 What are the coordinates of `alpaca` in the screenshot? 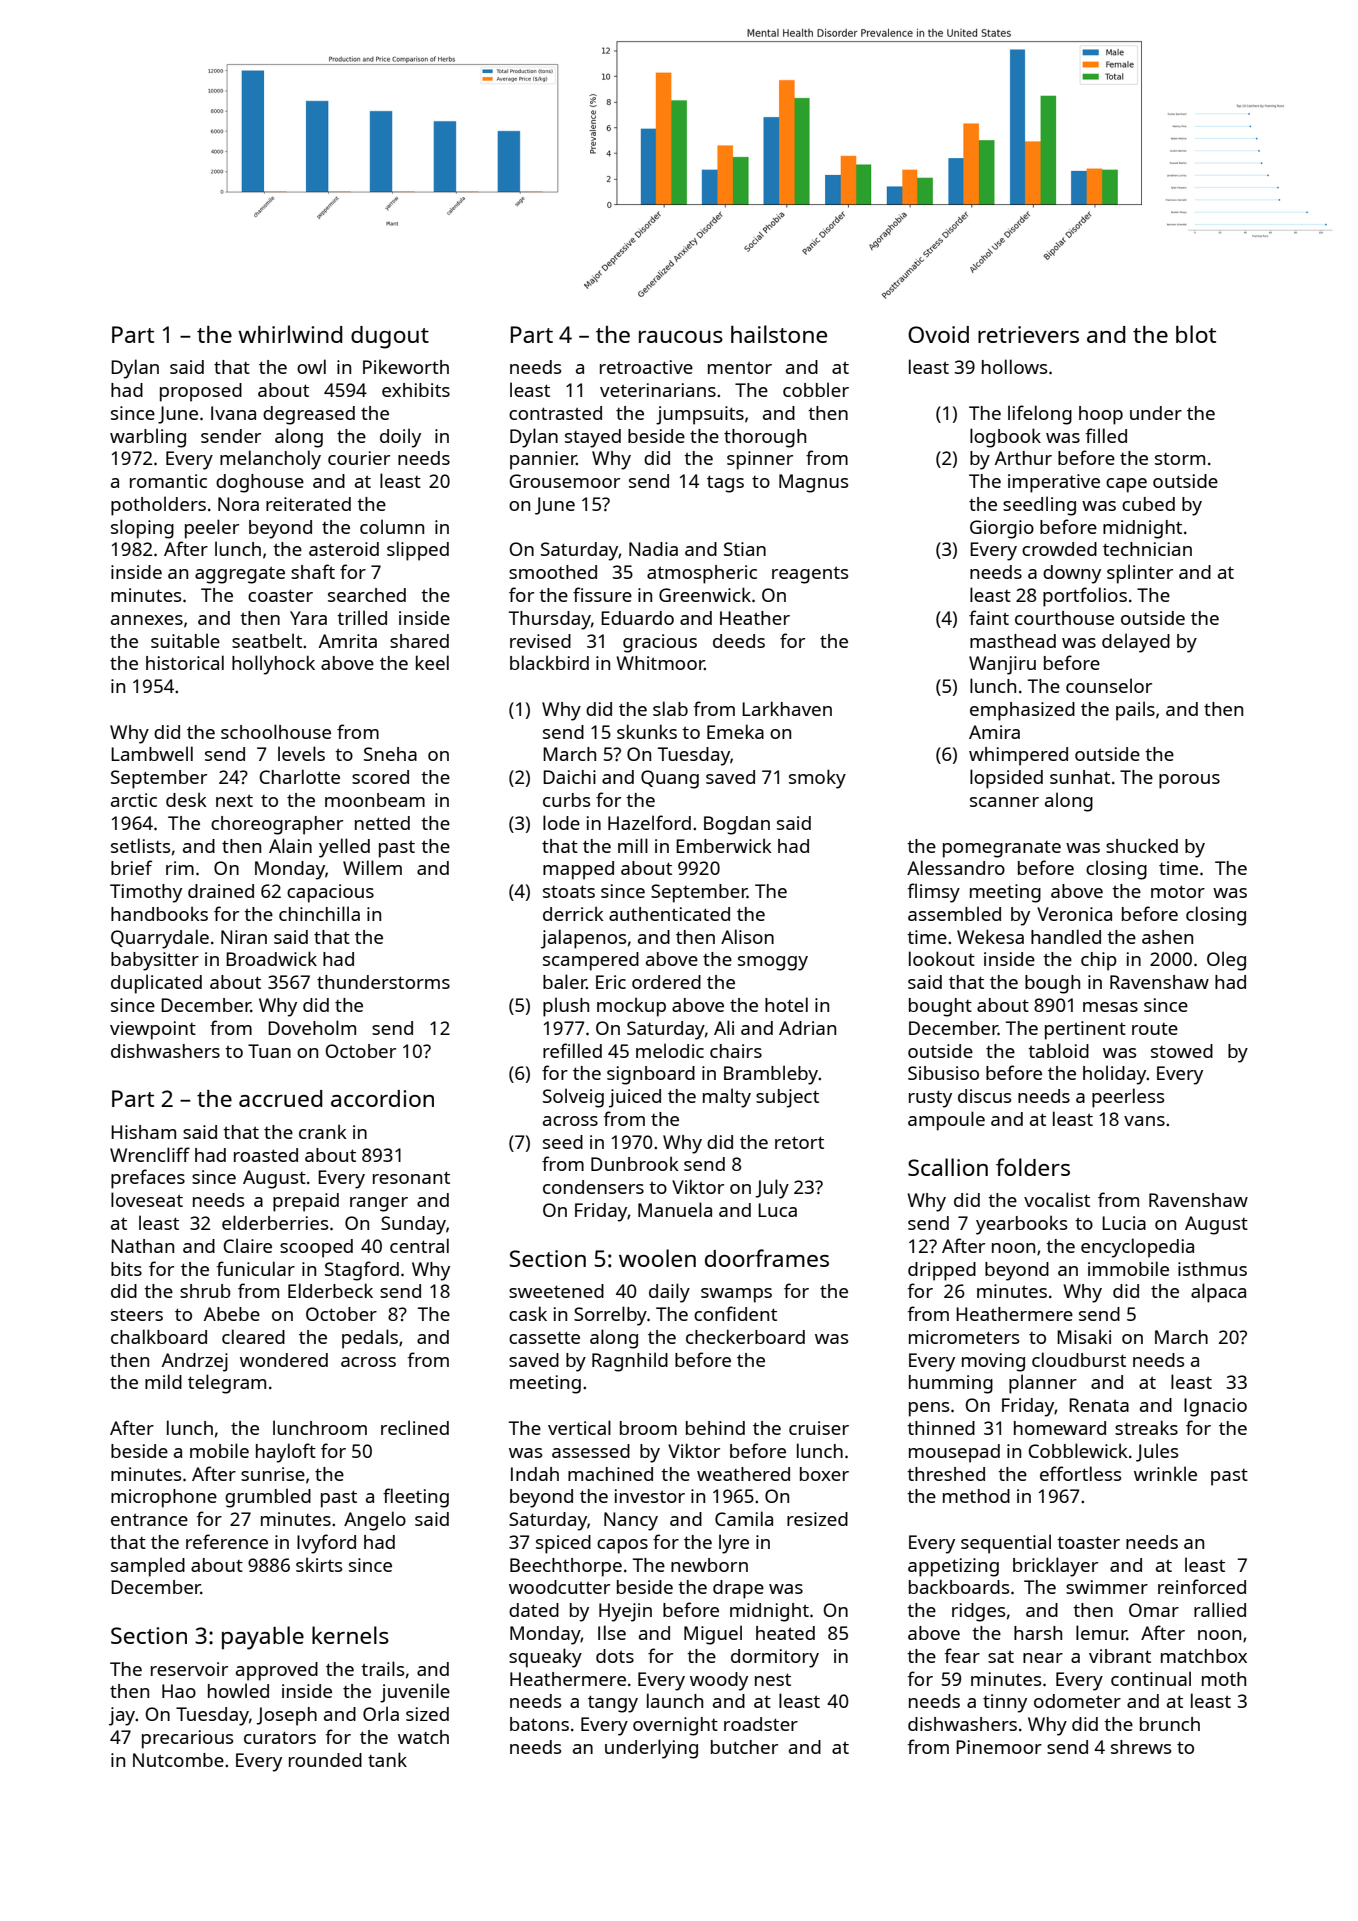 It's located at (1218, 1293).
